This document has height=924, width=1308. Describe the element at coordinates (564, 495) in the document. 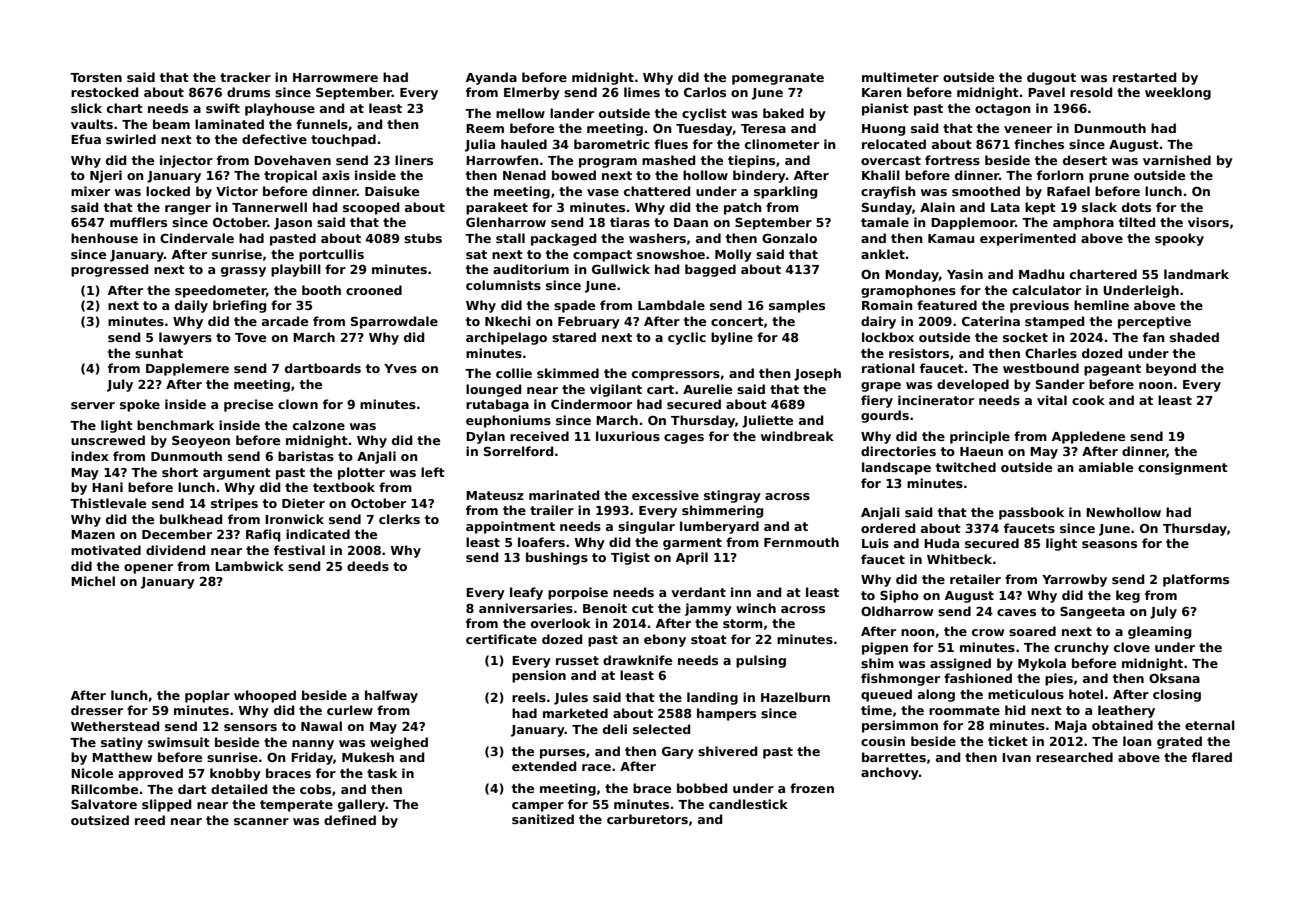

I see `marinated` at that location.
